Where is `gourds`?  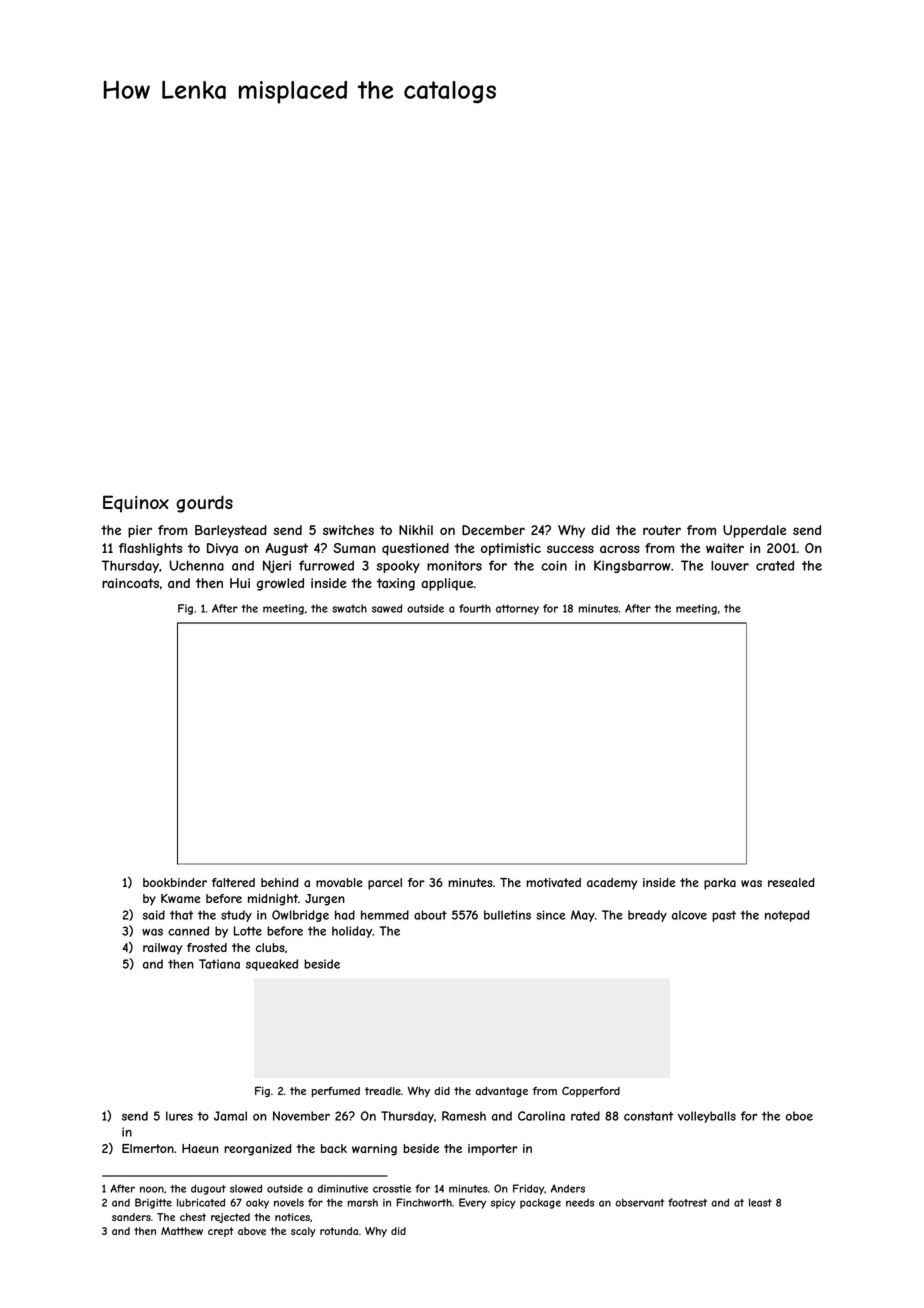 gourds is located at coordinates (204, 504).
